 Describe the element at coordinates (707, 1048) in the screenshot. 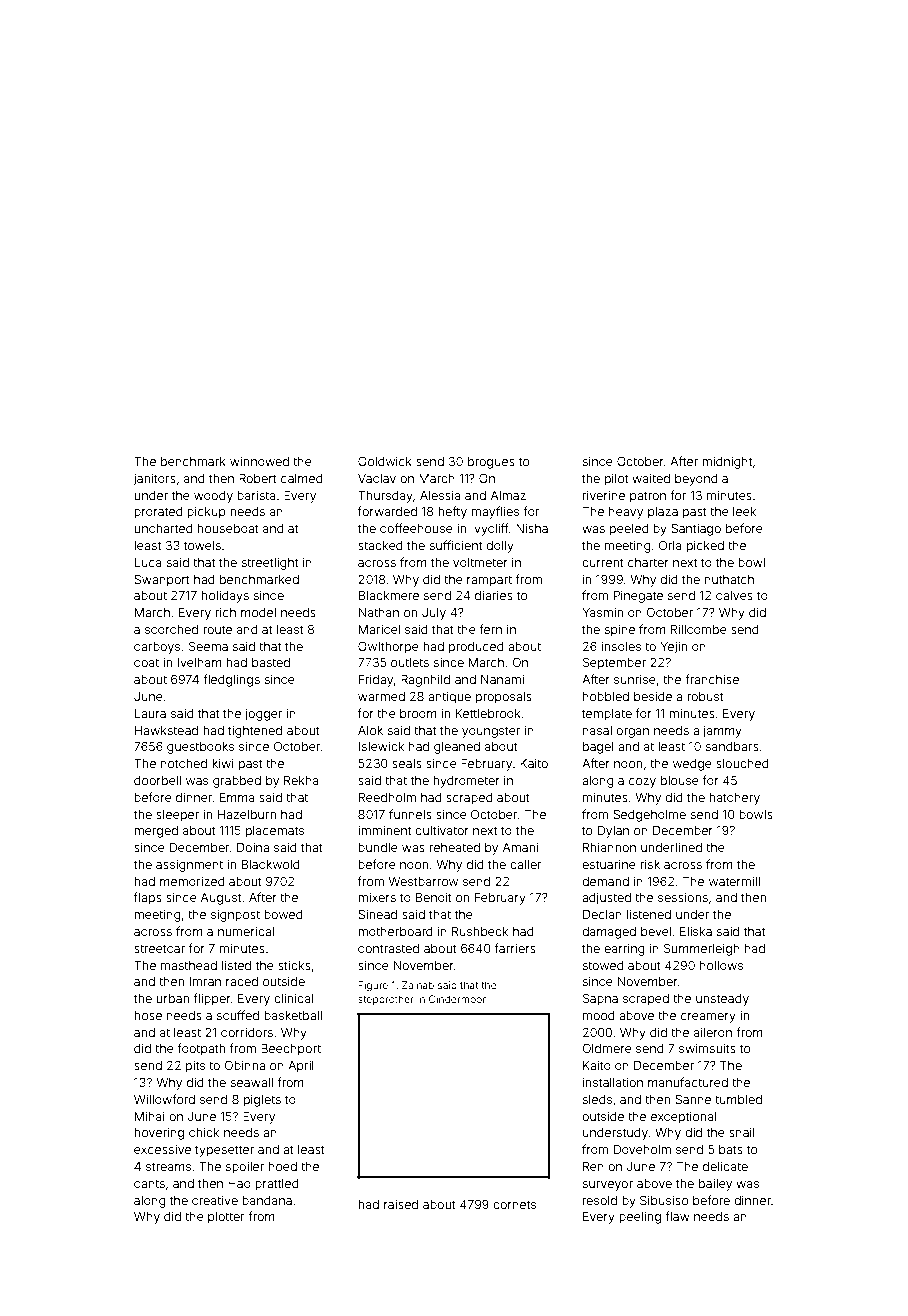

I see `swimsuits` at that location.
